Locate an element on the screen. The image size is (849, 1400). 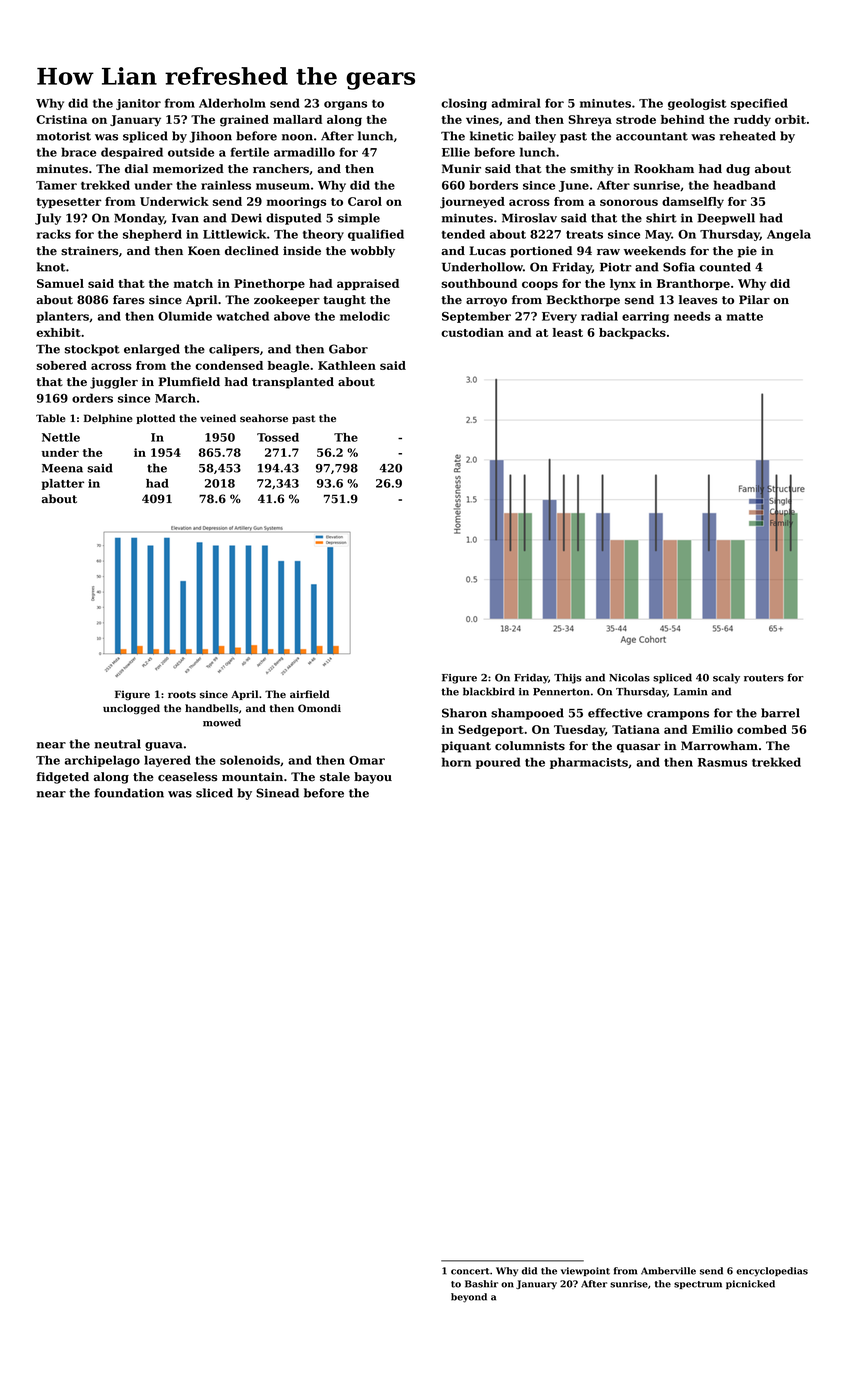
concert is located at coordinates (470, 1271).
